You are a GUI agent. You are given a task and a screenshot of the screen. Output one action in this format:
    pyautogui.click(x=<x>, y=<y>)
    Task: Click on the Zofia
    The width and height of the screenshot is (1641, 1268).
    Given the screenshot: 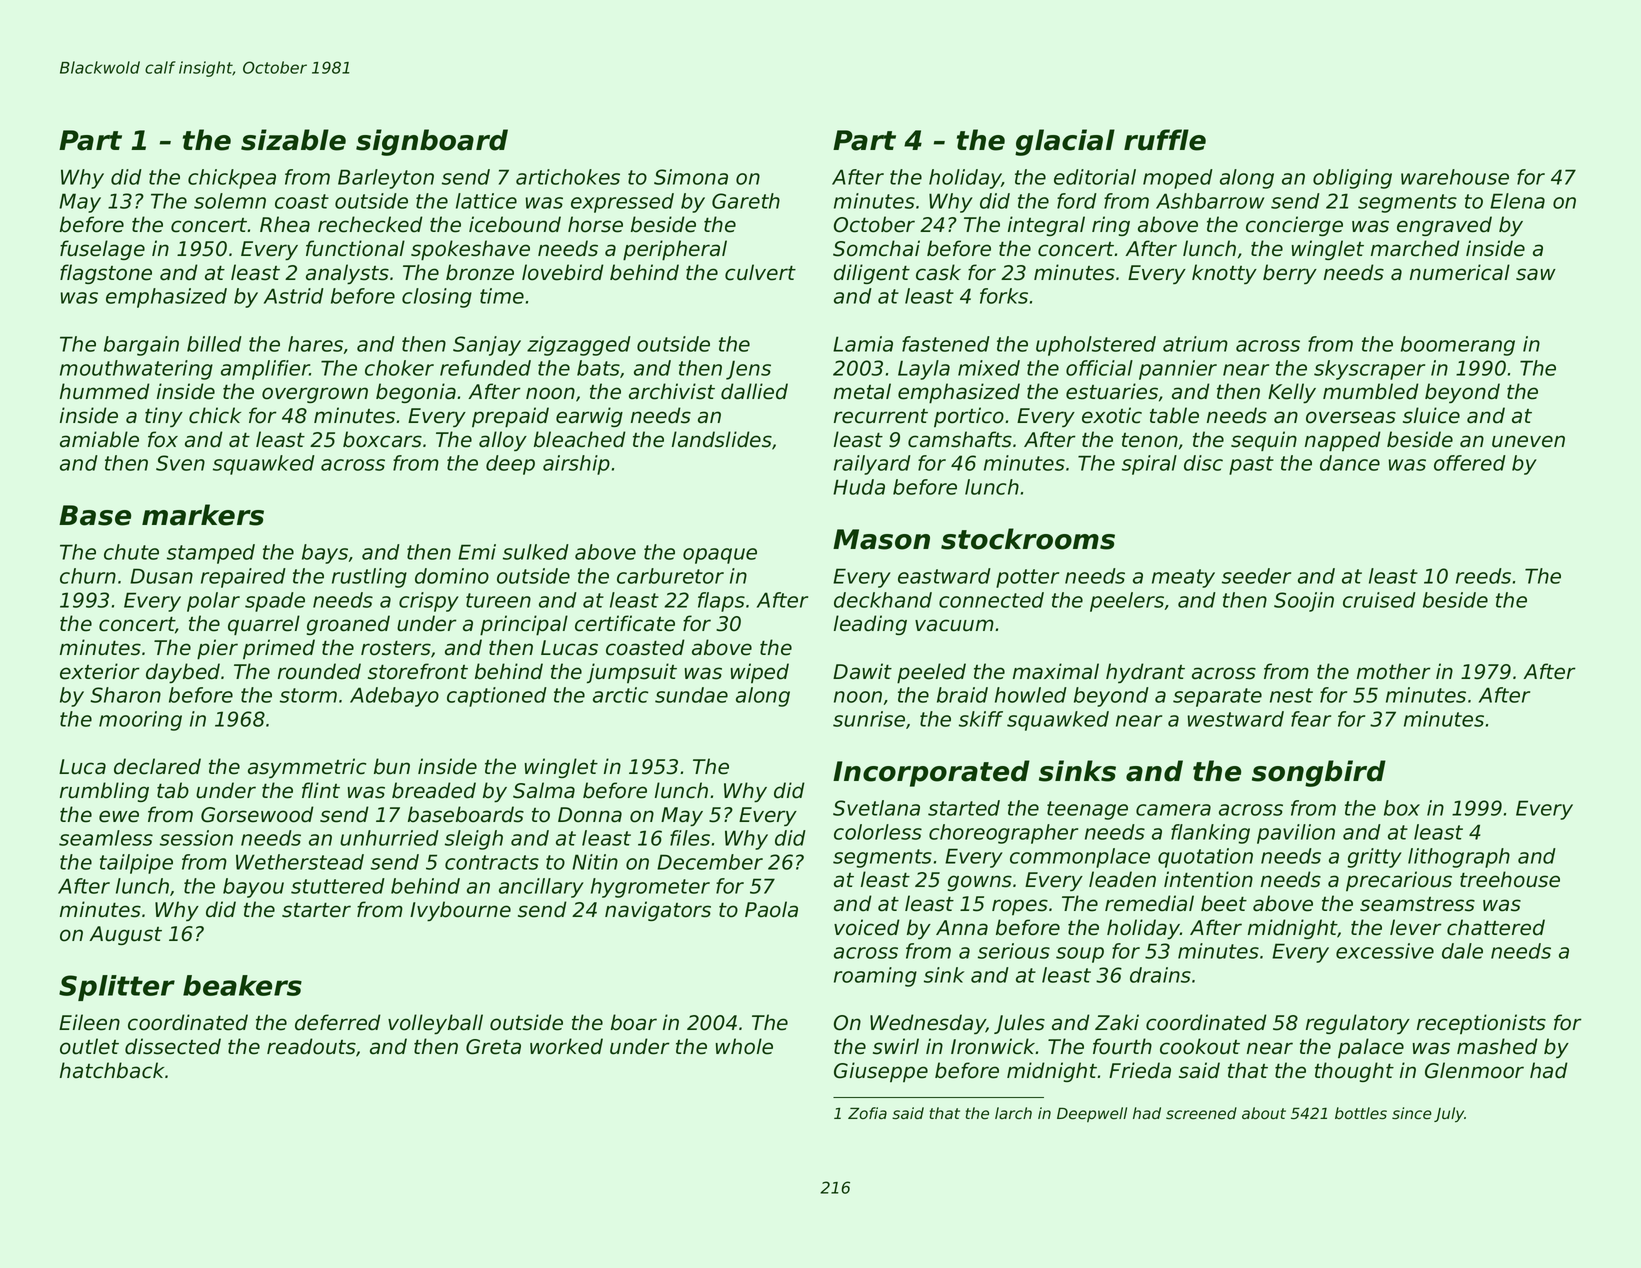 What is the action you would take?
    pyautogui.click(x=867, y=1113)
